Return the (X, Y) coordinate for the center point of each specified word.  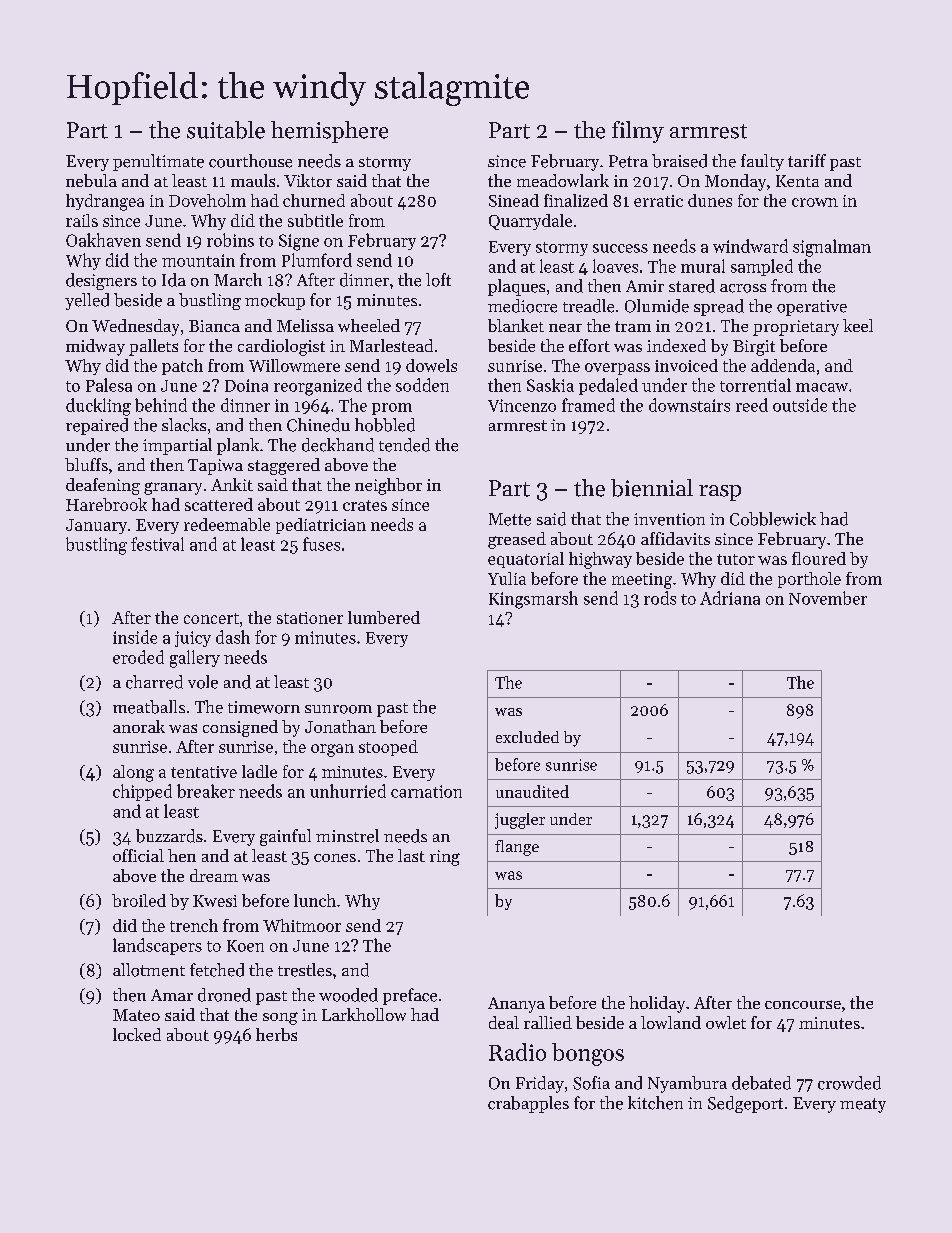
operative (812, 308)
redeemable (227, 524)
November (828, 598)
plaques (516, 287)
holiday (657, 1004)
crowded (849, 1083)
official (138, 855)
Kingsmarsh (533, 600)
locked (137, 1034)
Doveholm (207, 200)
